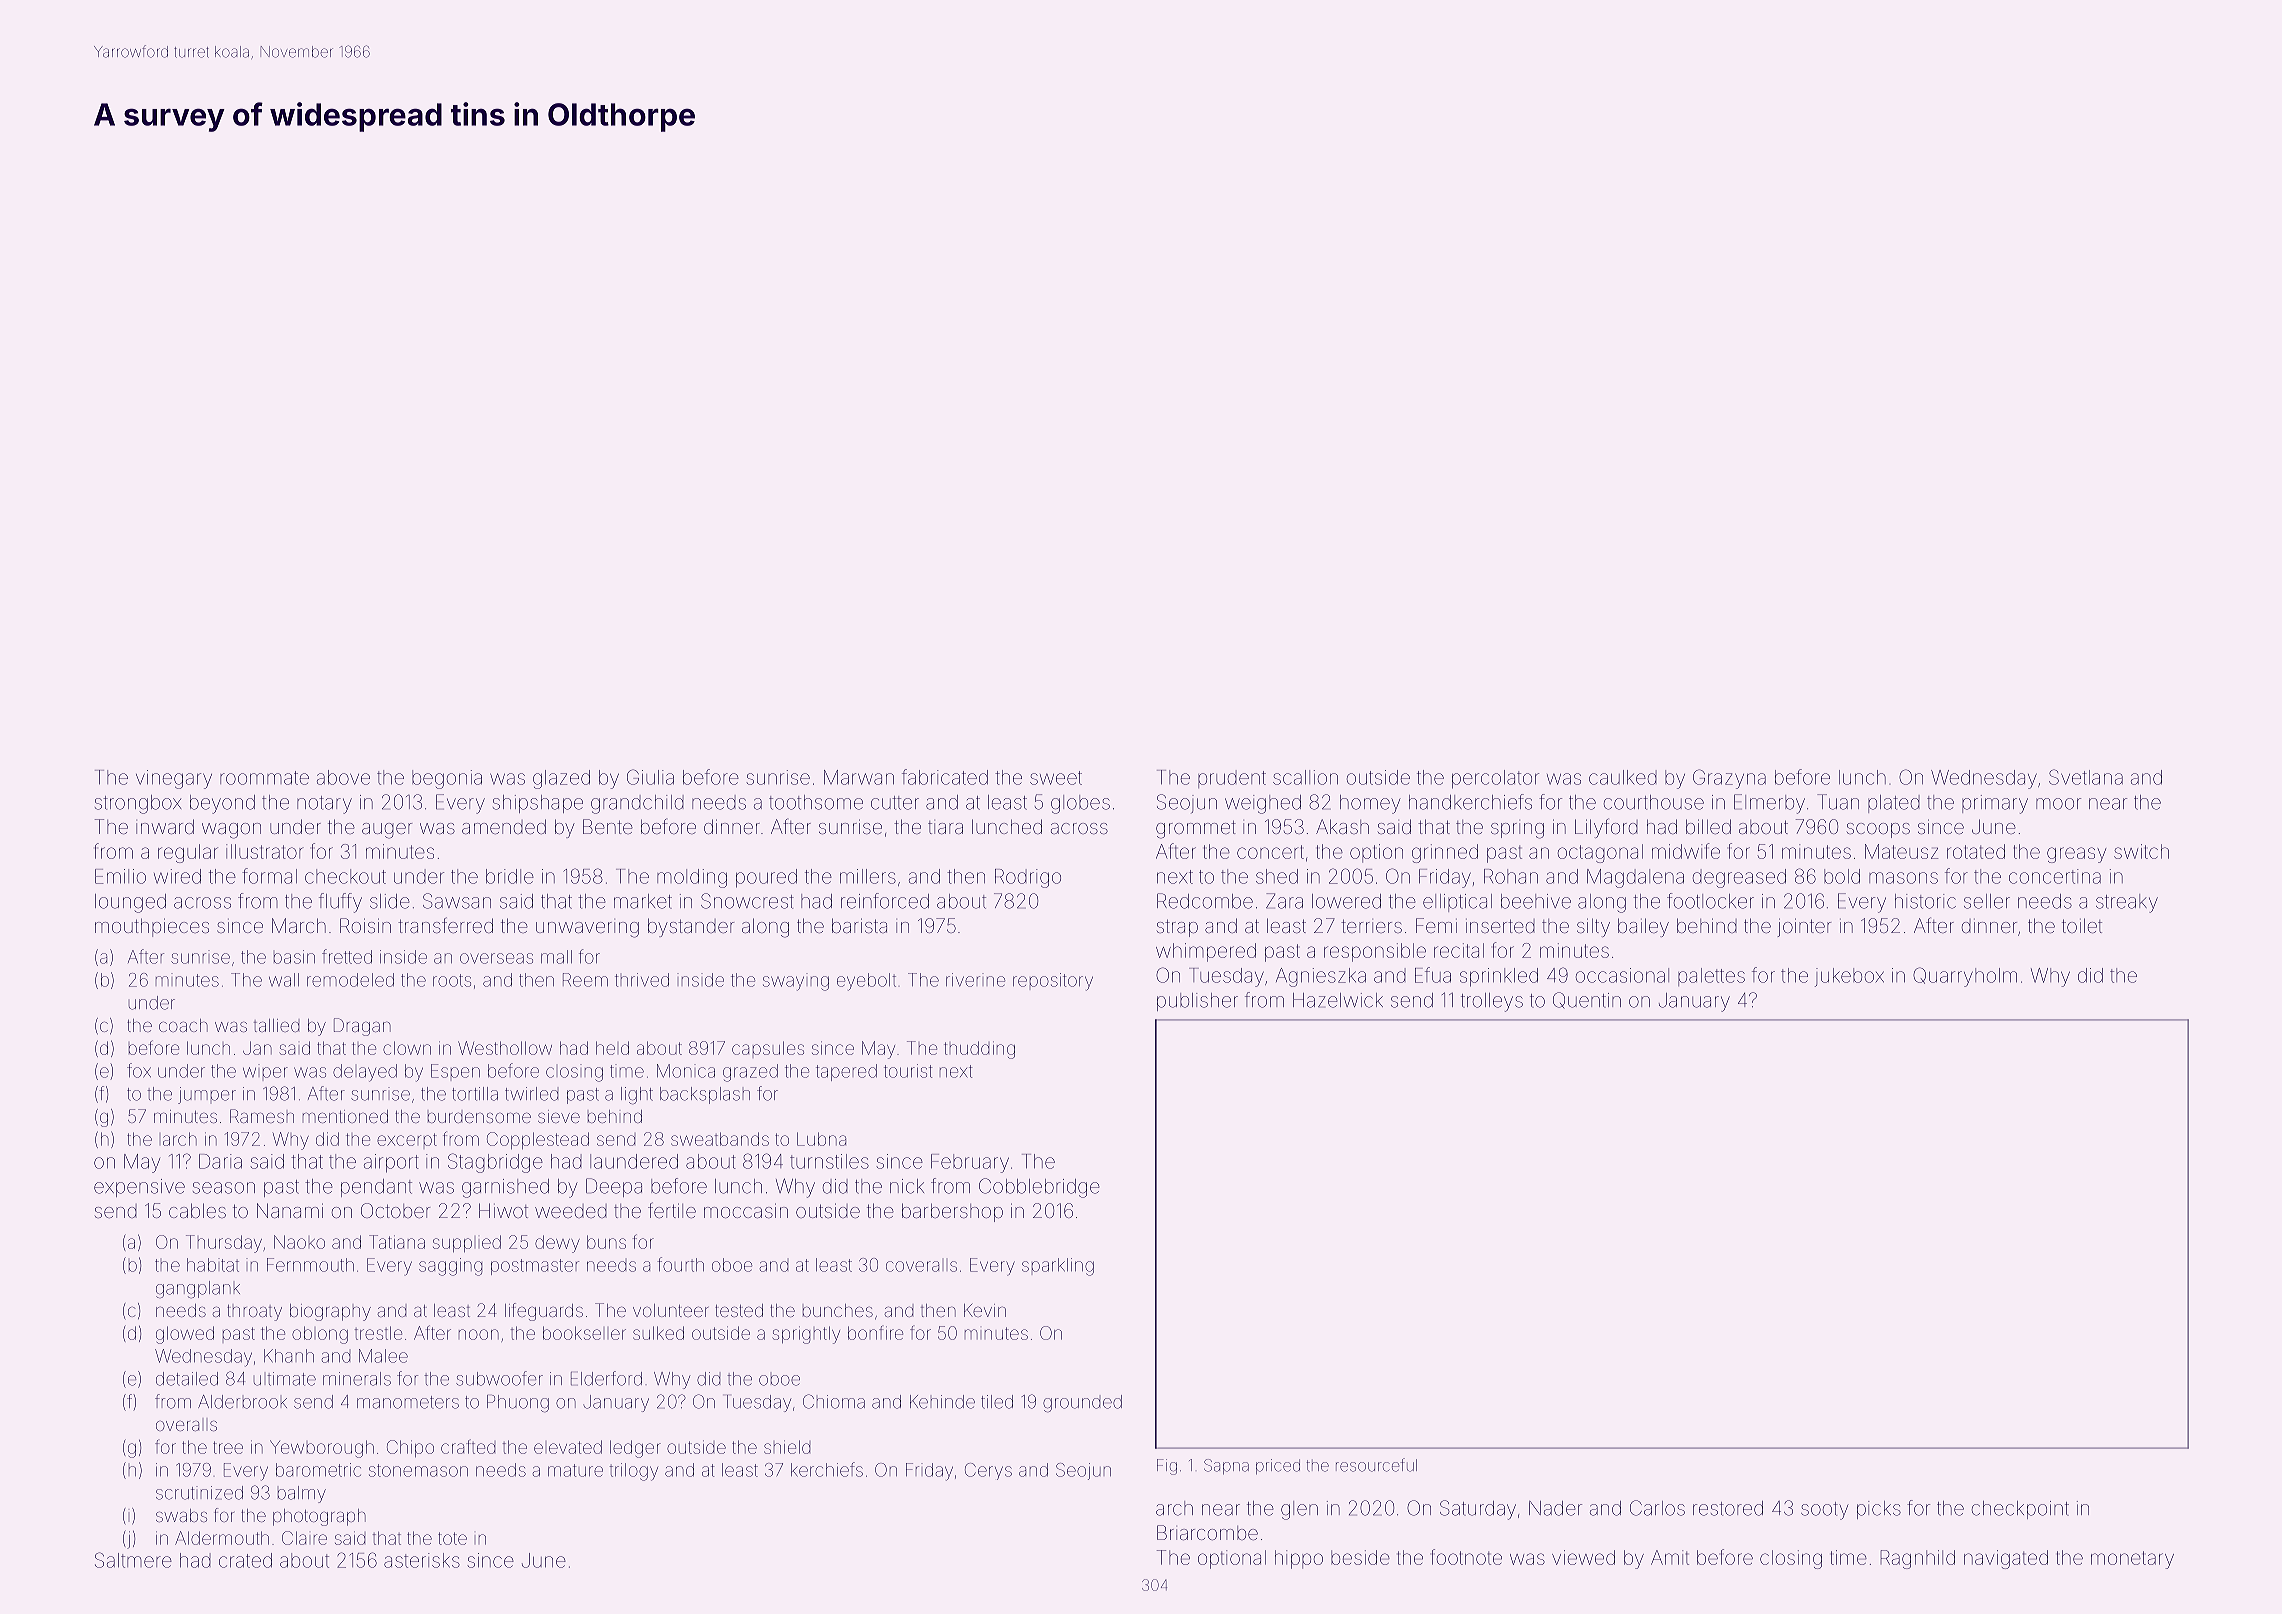  I want to click on Saltmere, so click(133, 1560).
